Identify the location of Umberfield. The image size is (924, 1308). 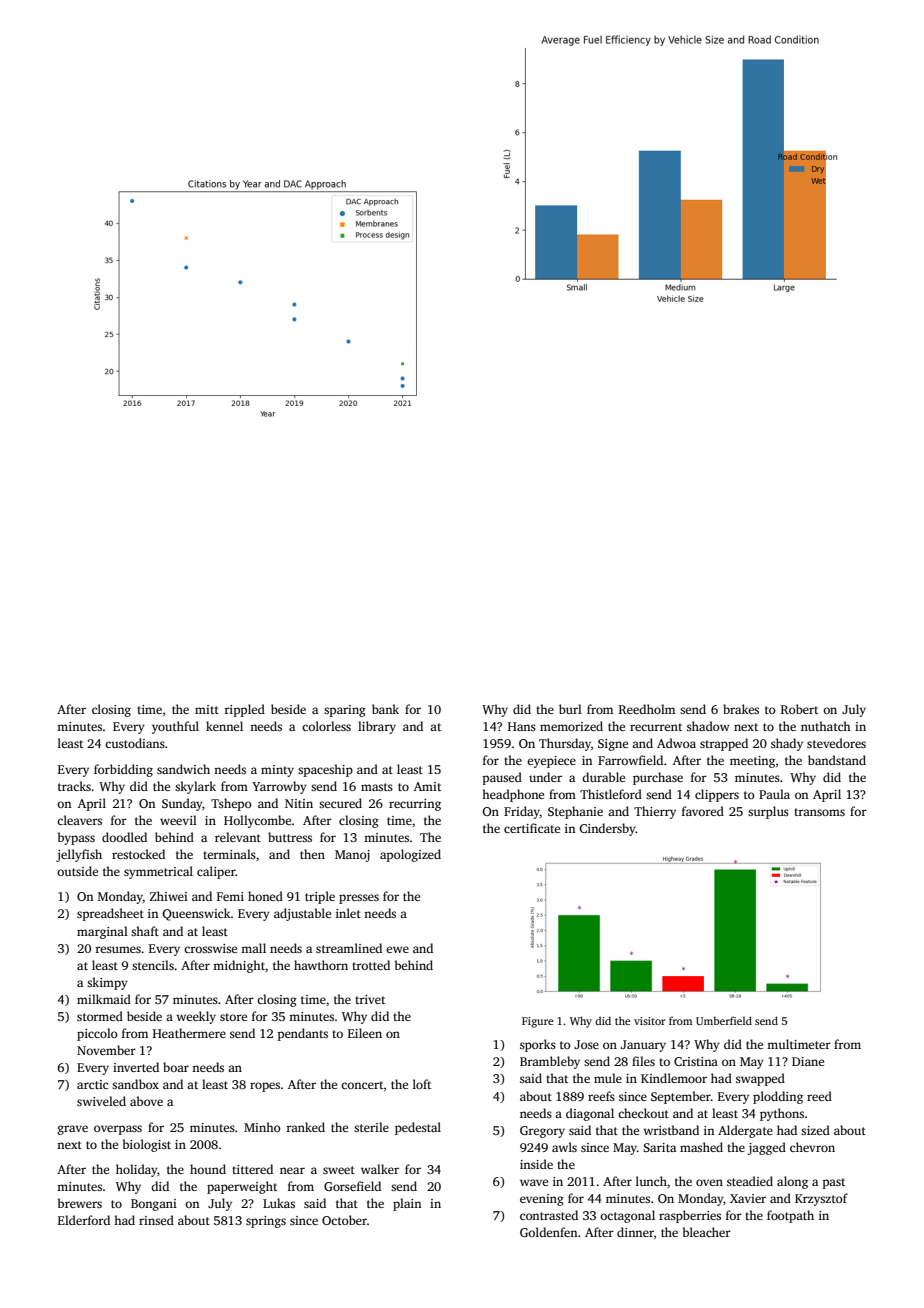
(724, 1020).
